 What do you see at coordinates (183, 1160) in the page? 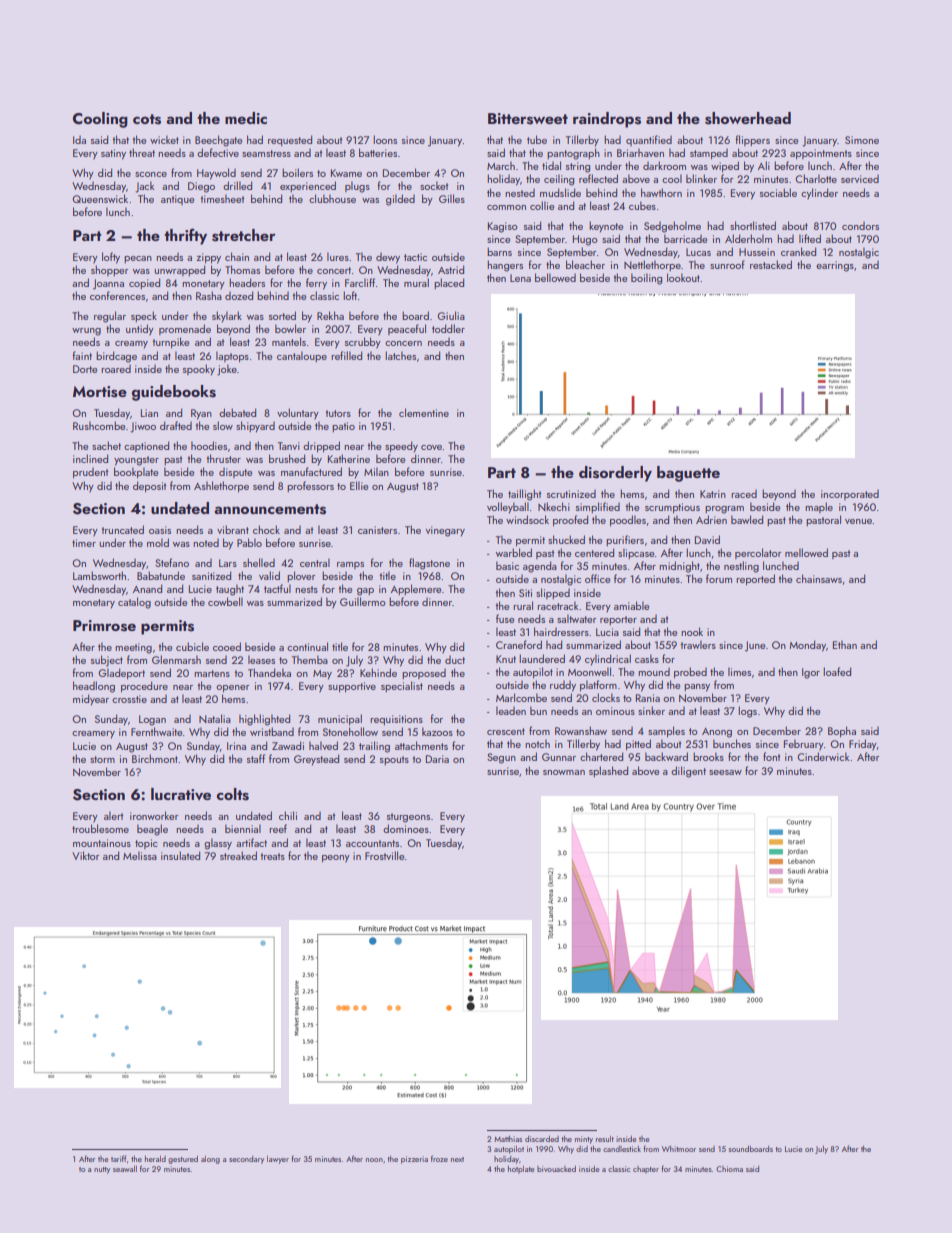
I see `gestured` at bounding box center [183, 1160].
